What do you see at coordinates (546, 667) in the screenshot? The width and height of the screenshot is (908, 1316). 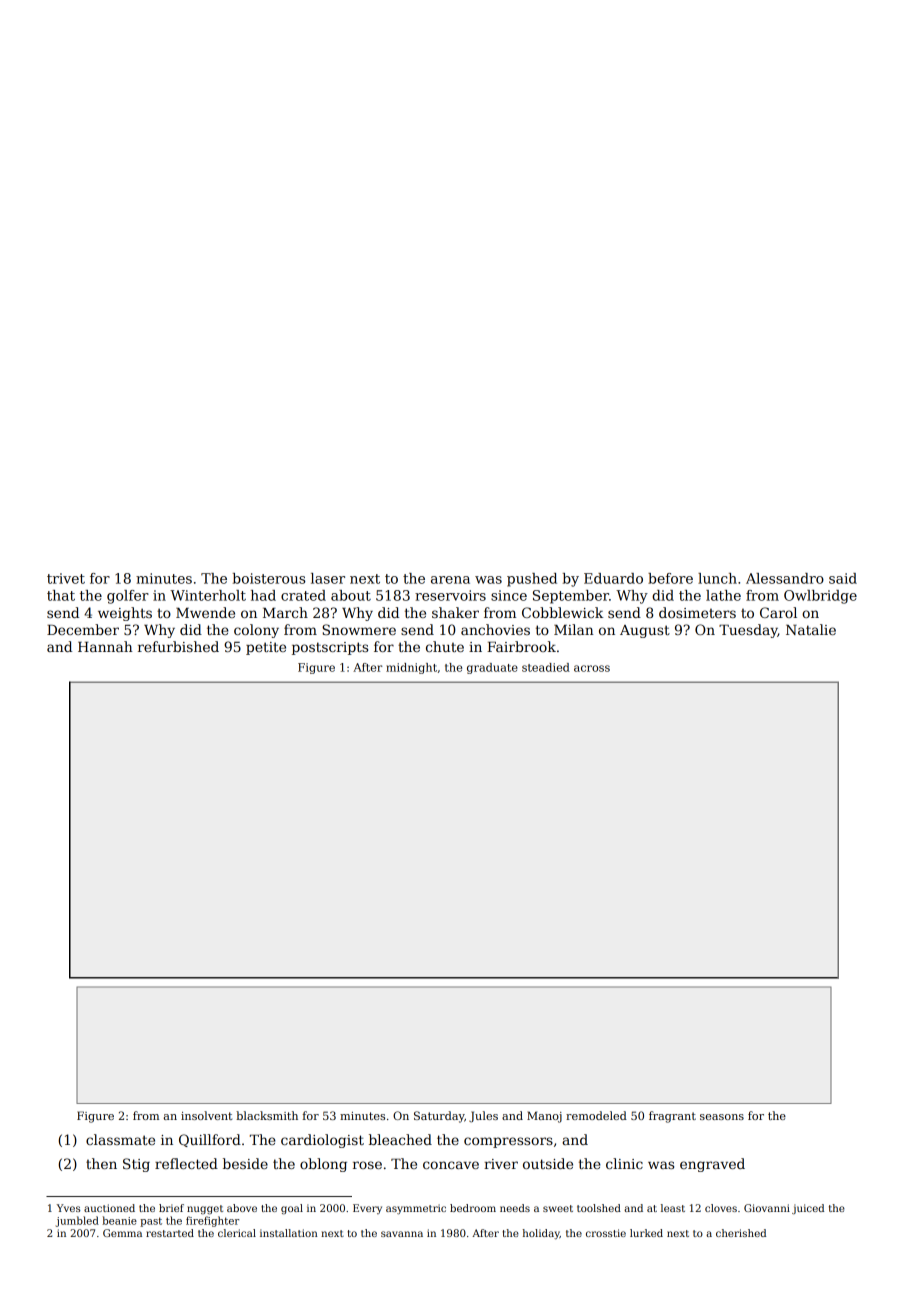 I see `steadied` at bounding box center [546, 667].
